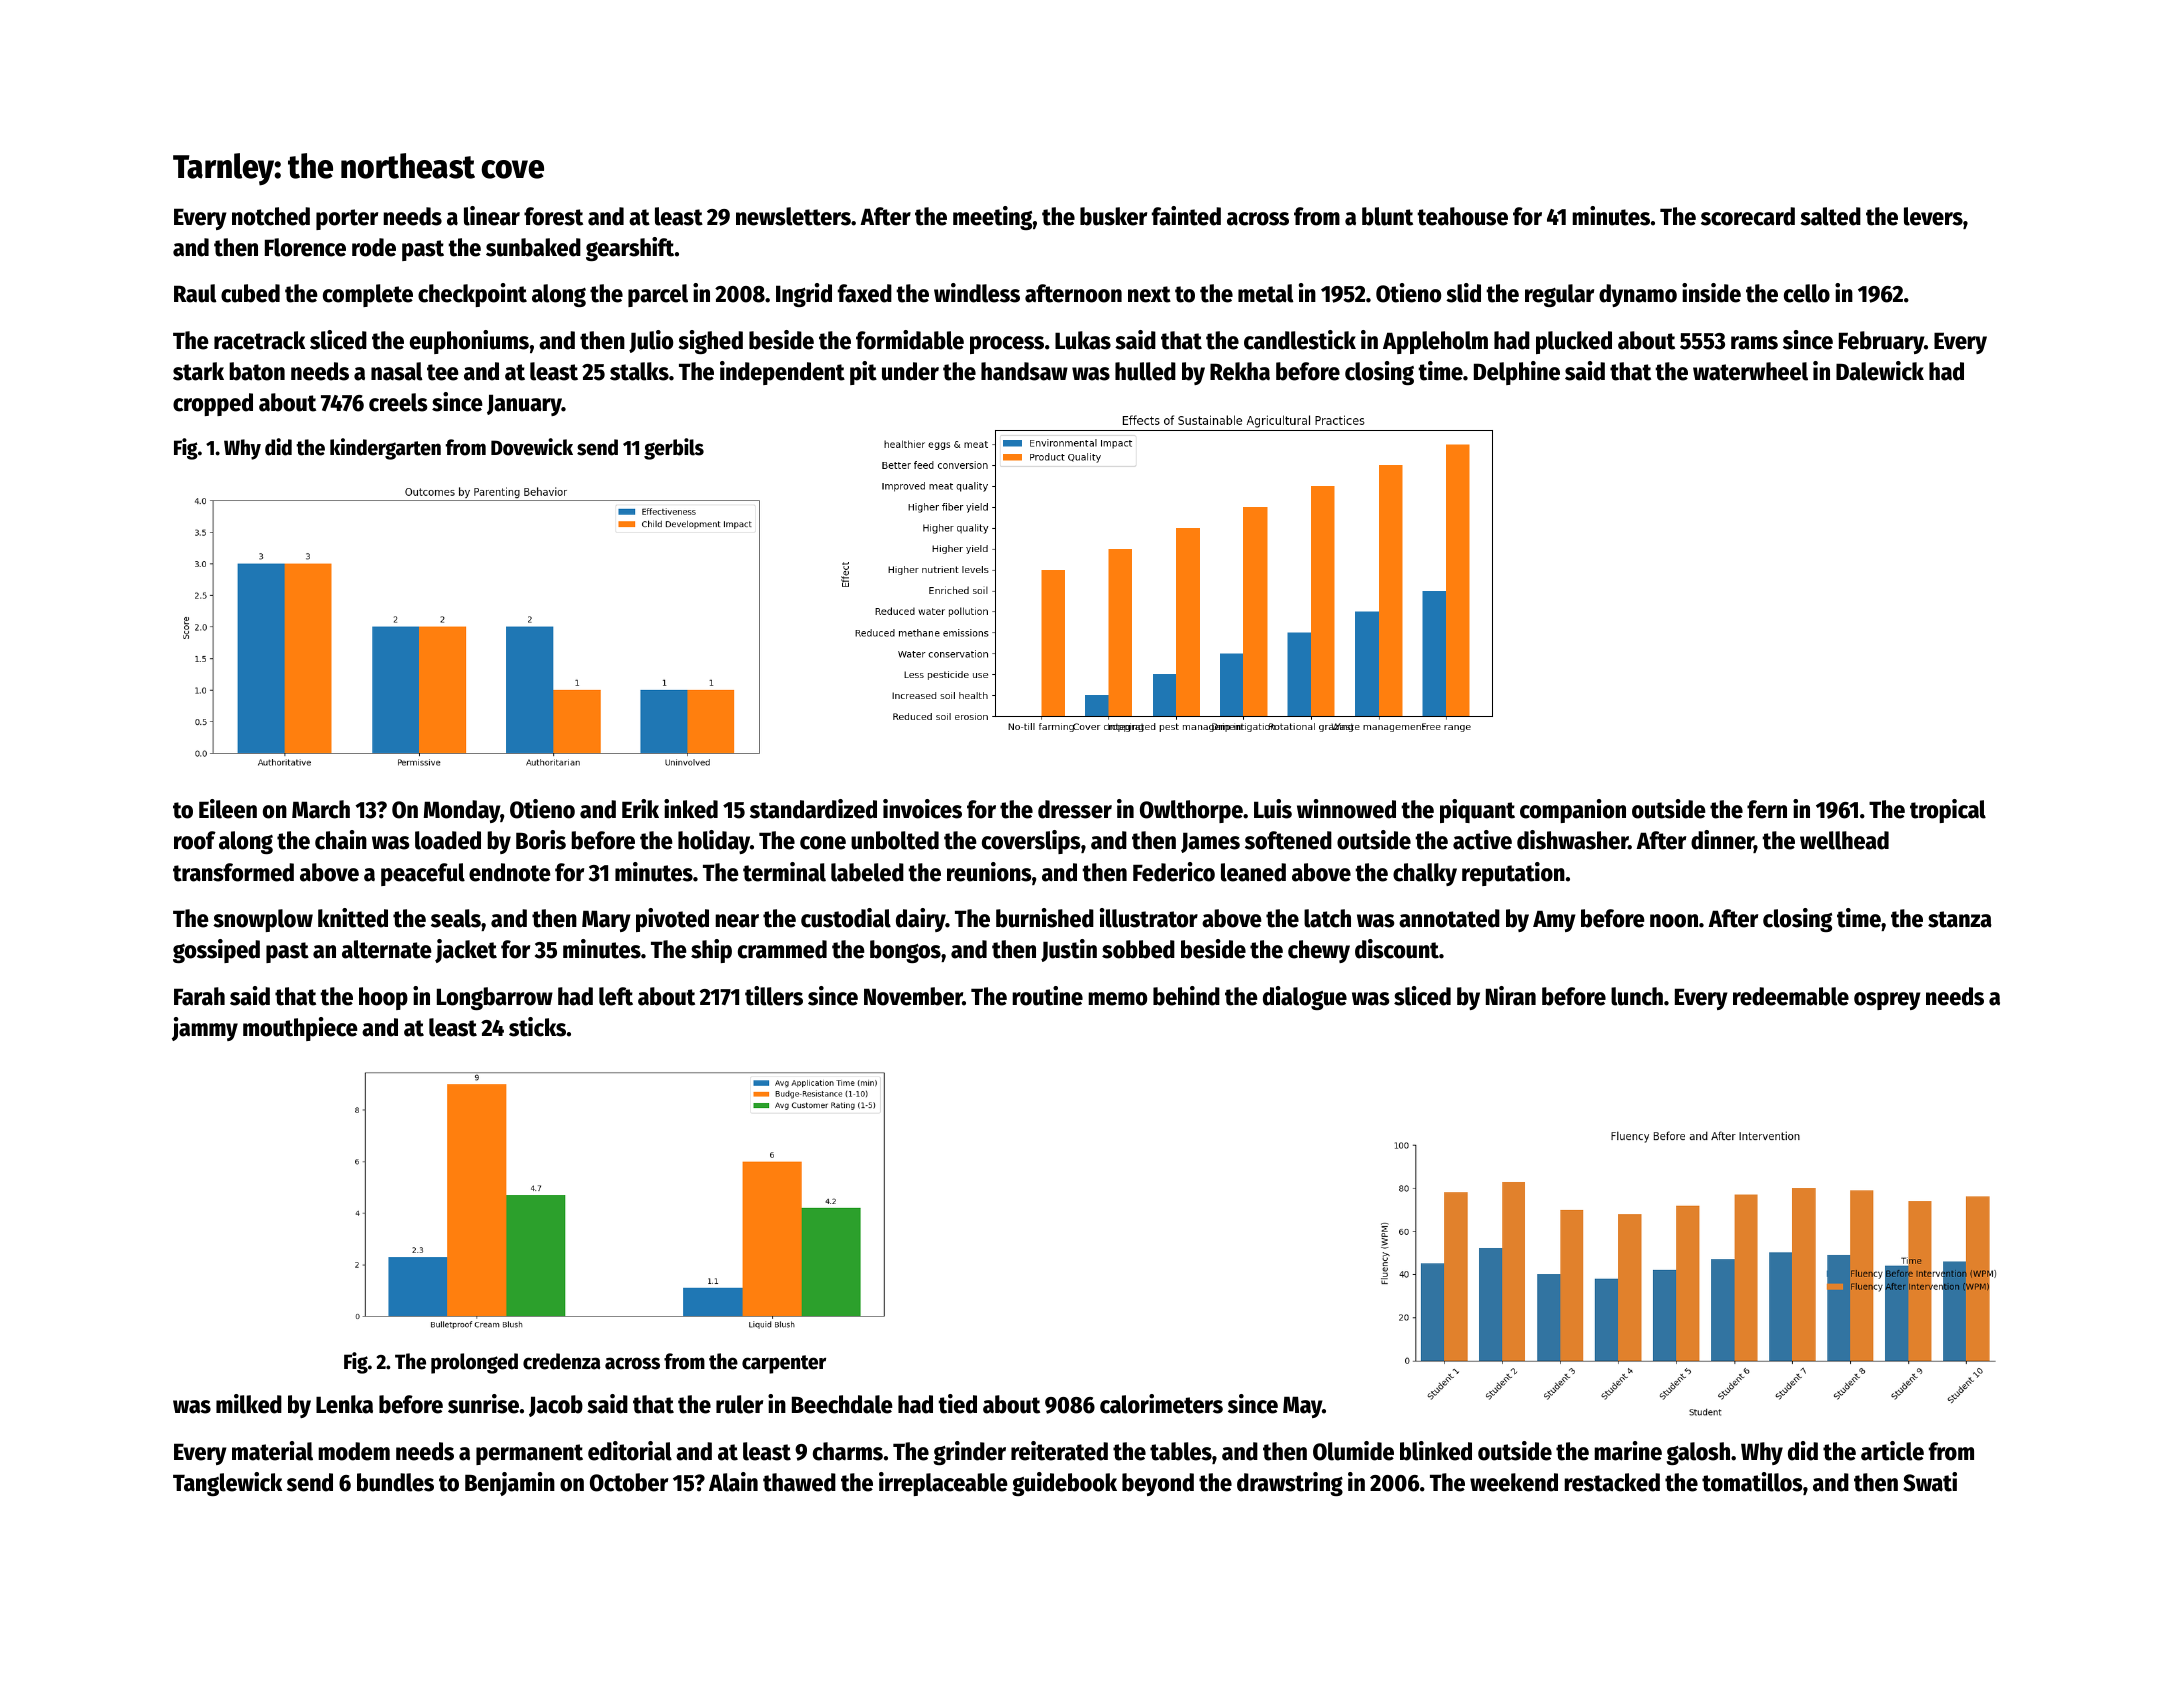 Image resolution: width=2178 pixels, height=1683 pixels. I want to click on salted, so click(1830, 216).
